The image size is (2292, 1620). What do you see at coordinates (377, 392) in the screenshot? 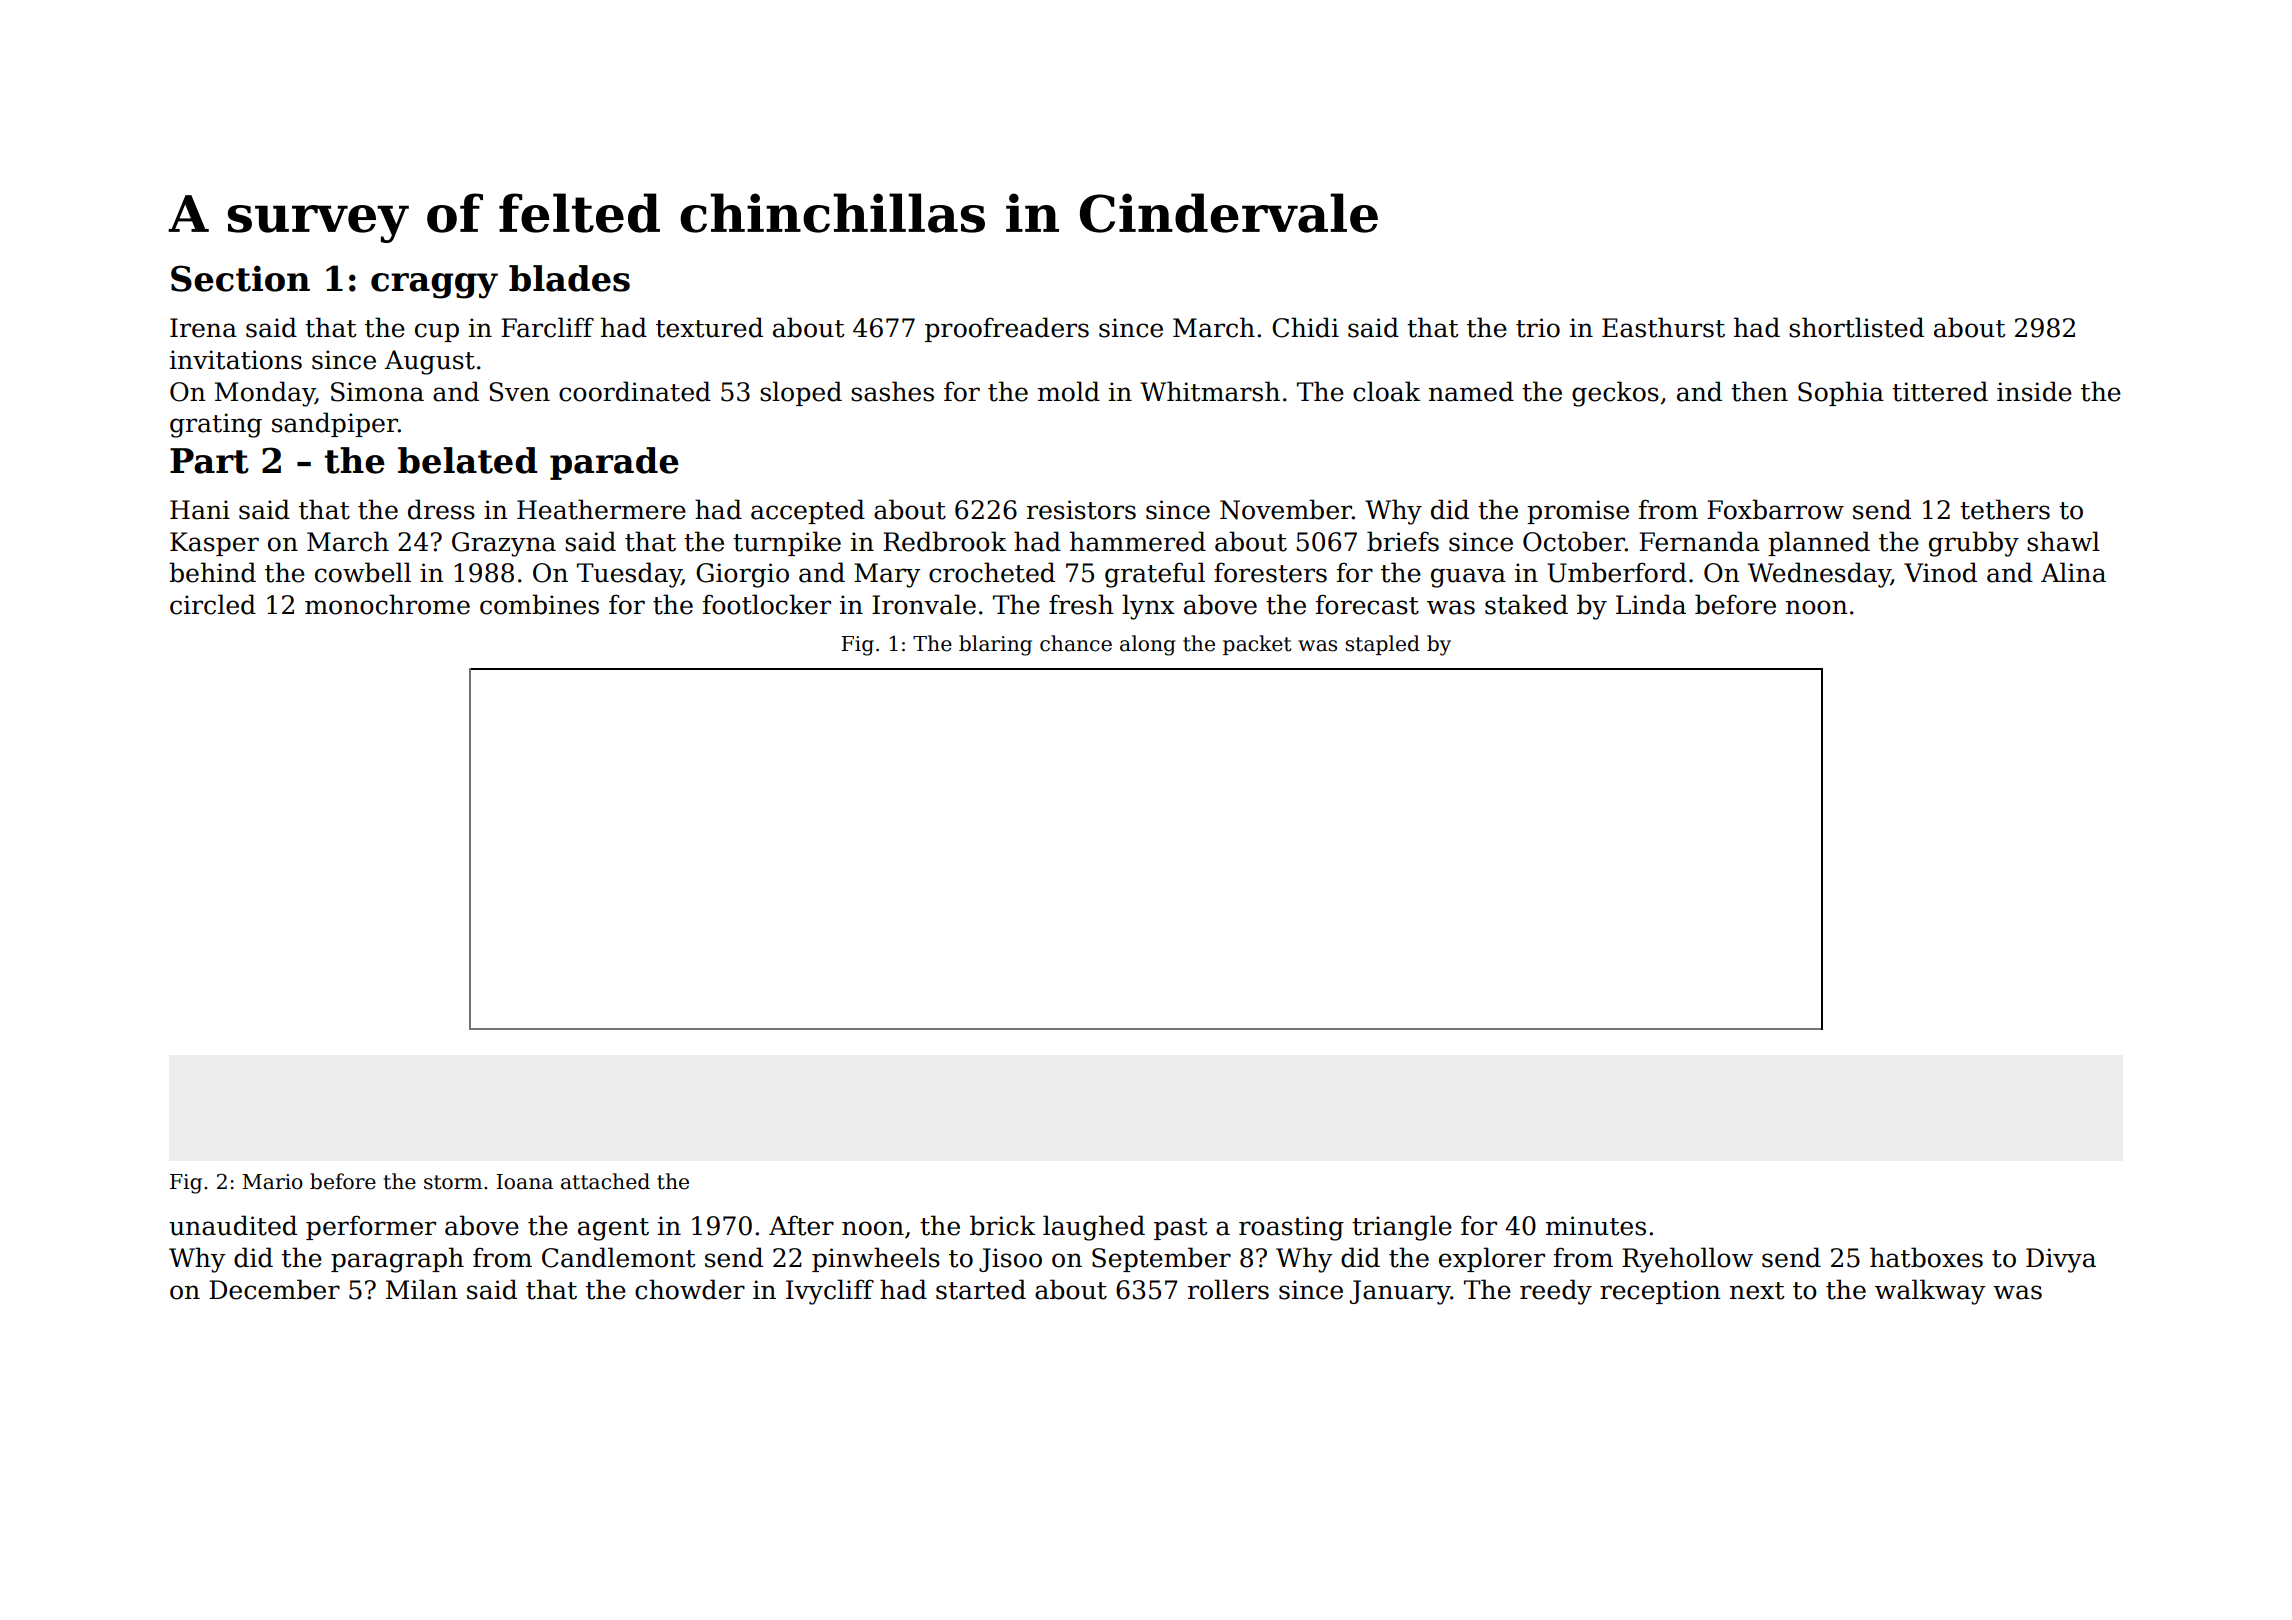
I see `Simona` at bounding box center [377, 392].
